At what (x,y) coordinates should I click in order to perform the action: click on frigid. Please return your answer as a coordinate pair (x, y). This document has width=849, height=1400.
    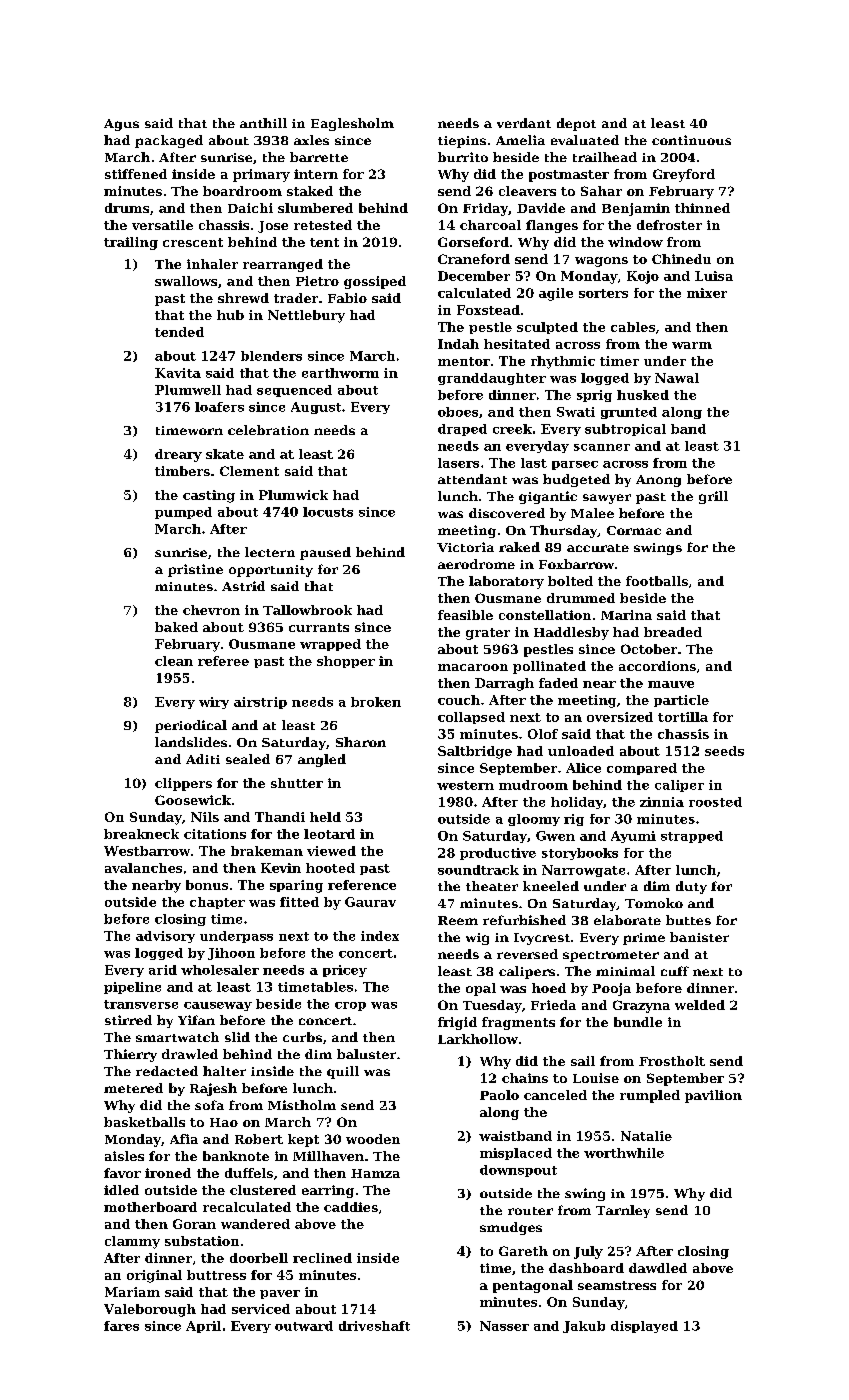
    Looking at the image, I should click on (457, 1023).
